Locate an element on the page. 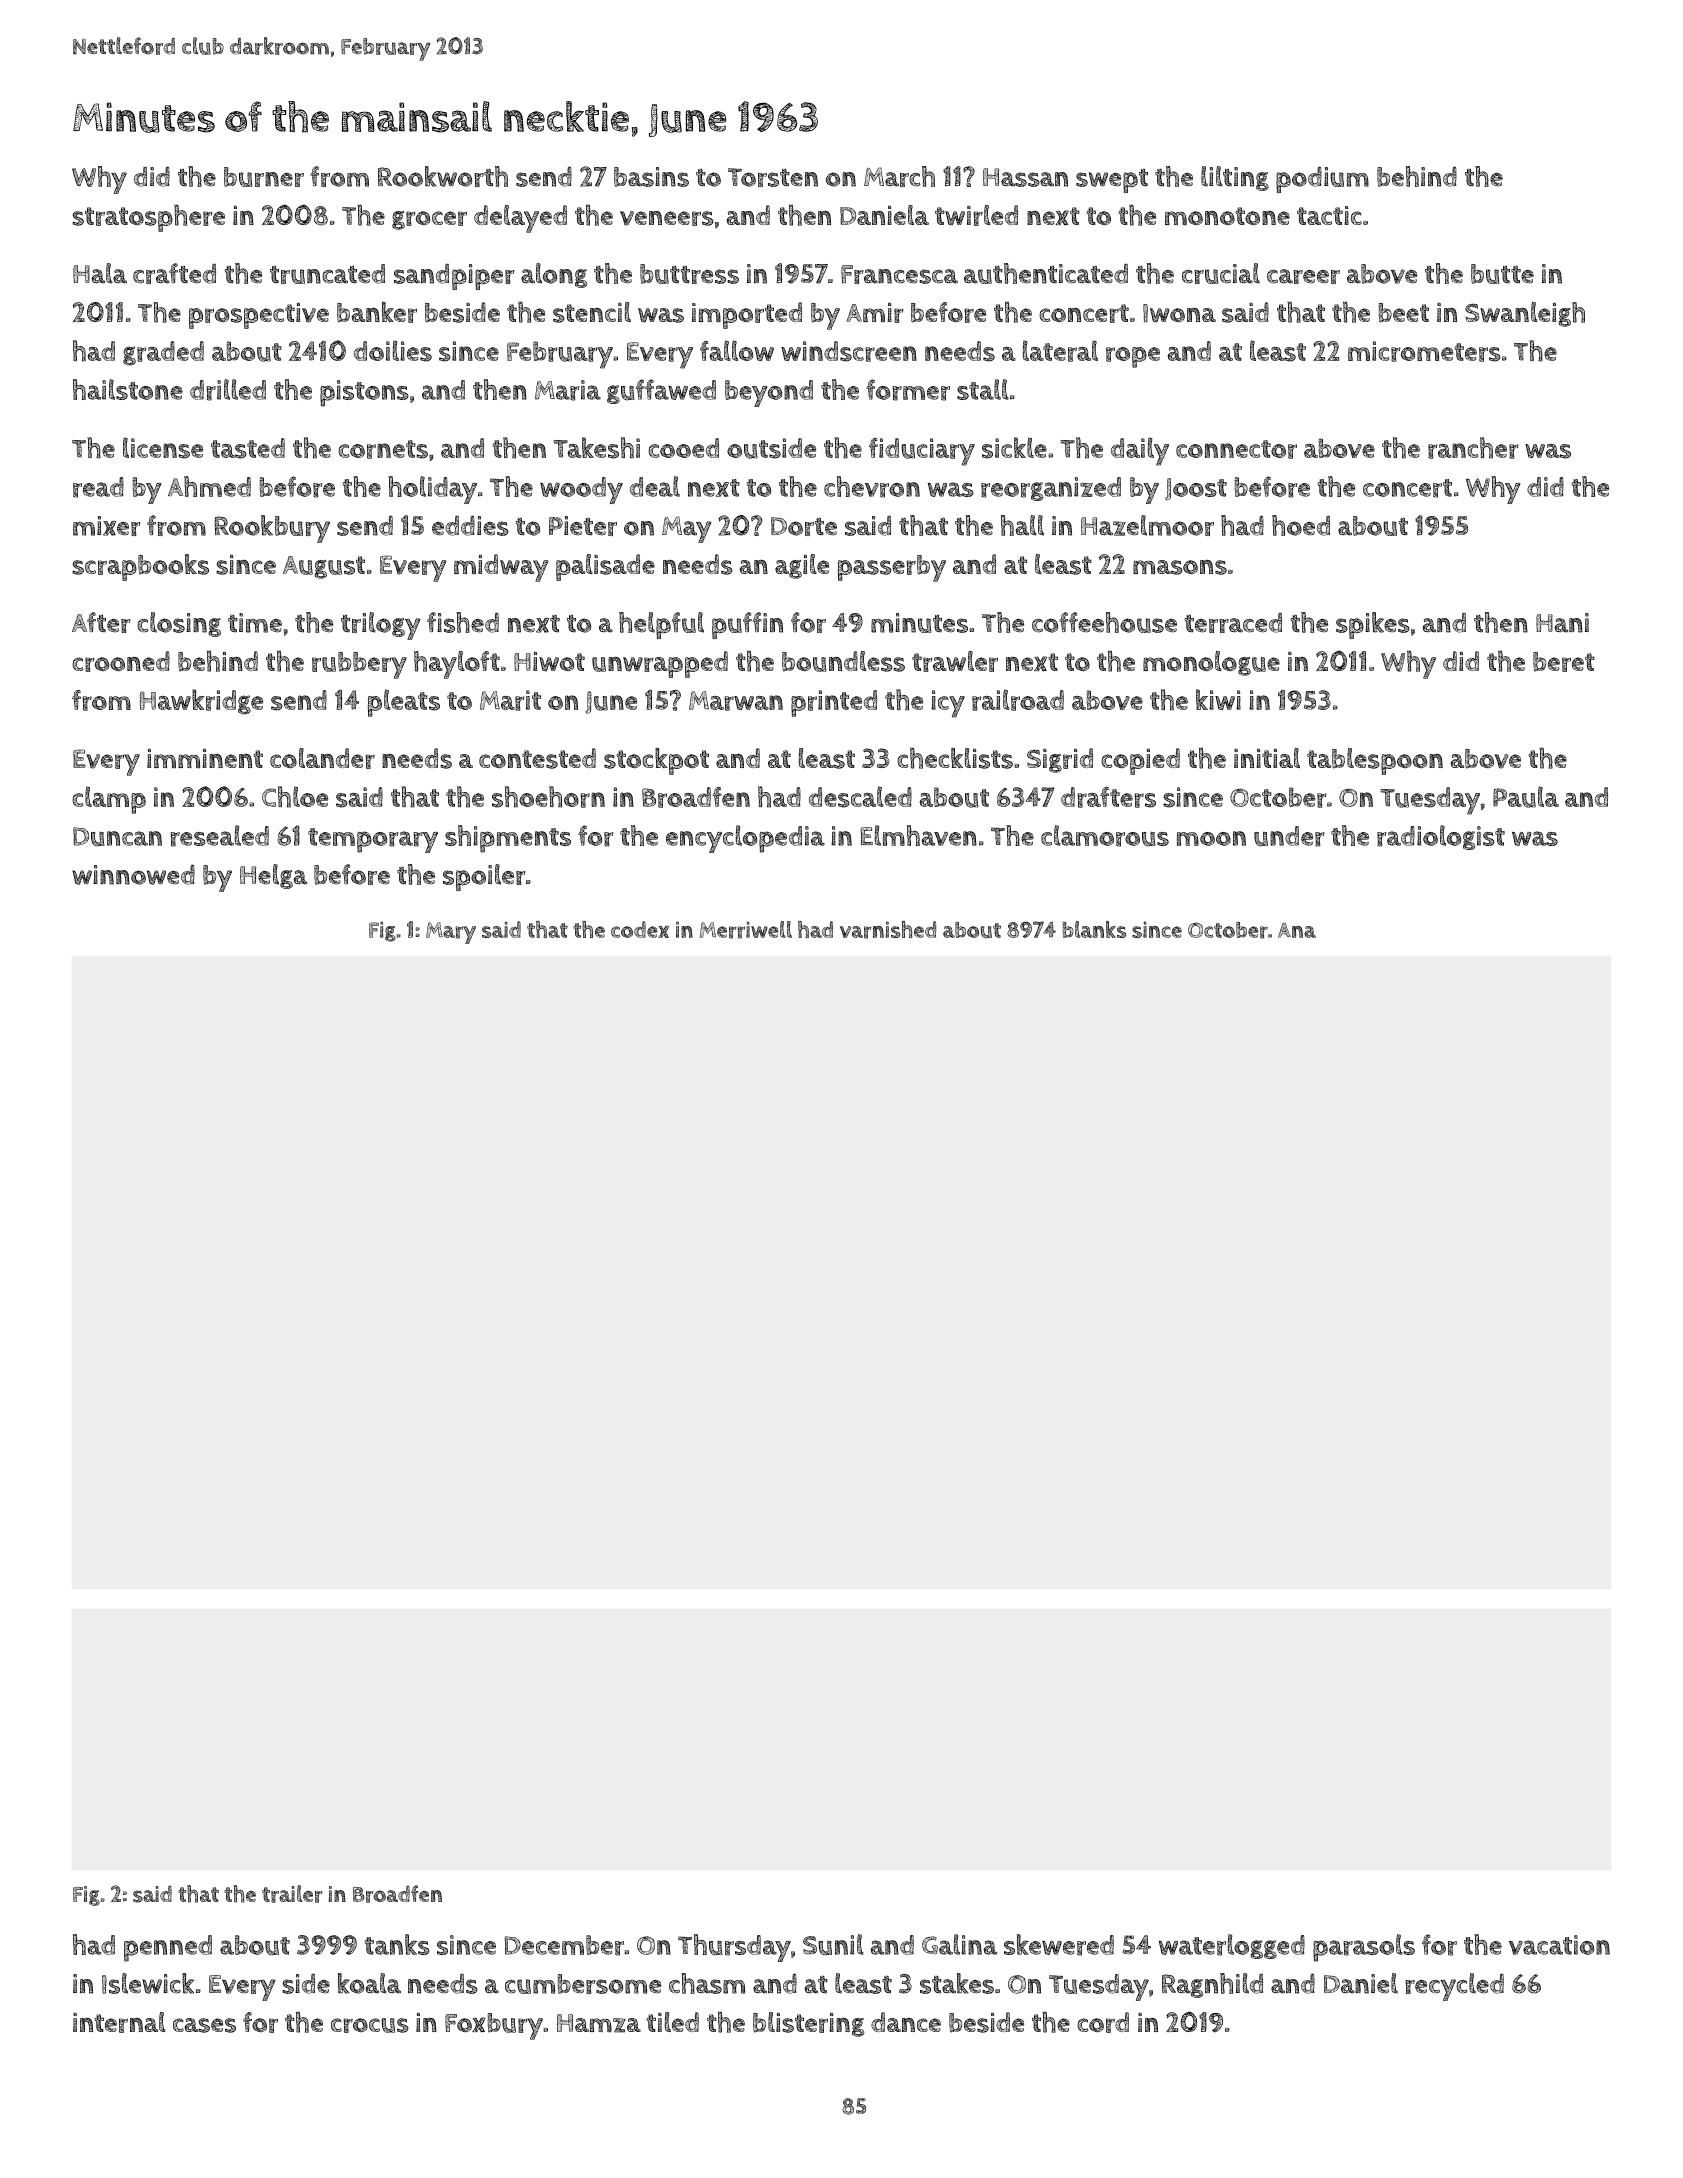 The image size is (1683, 2178). cord is located at coordinates (1103, 2022).
